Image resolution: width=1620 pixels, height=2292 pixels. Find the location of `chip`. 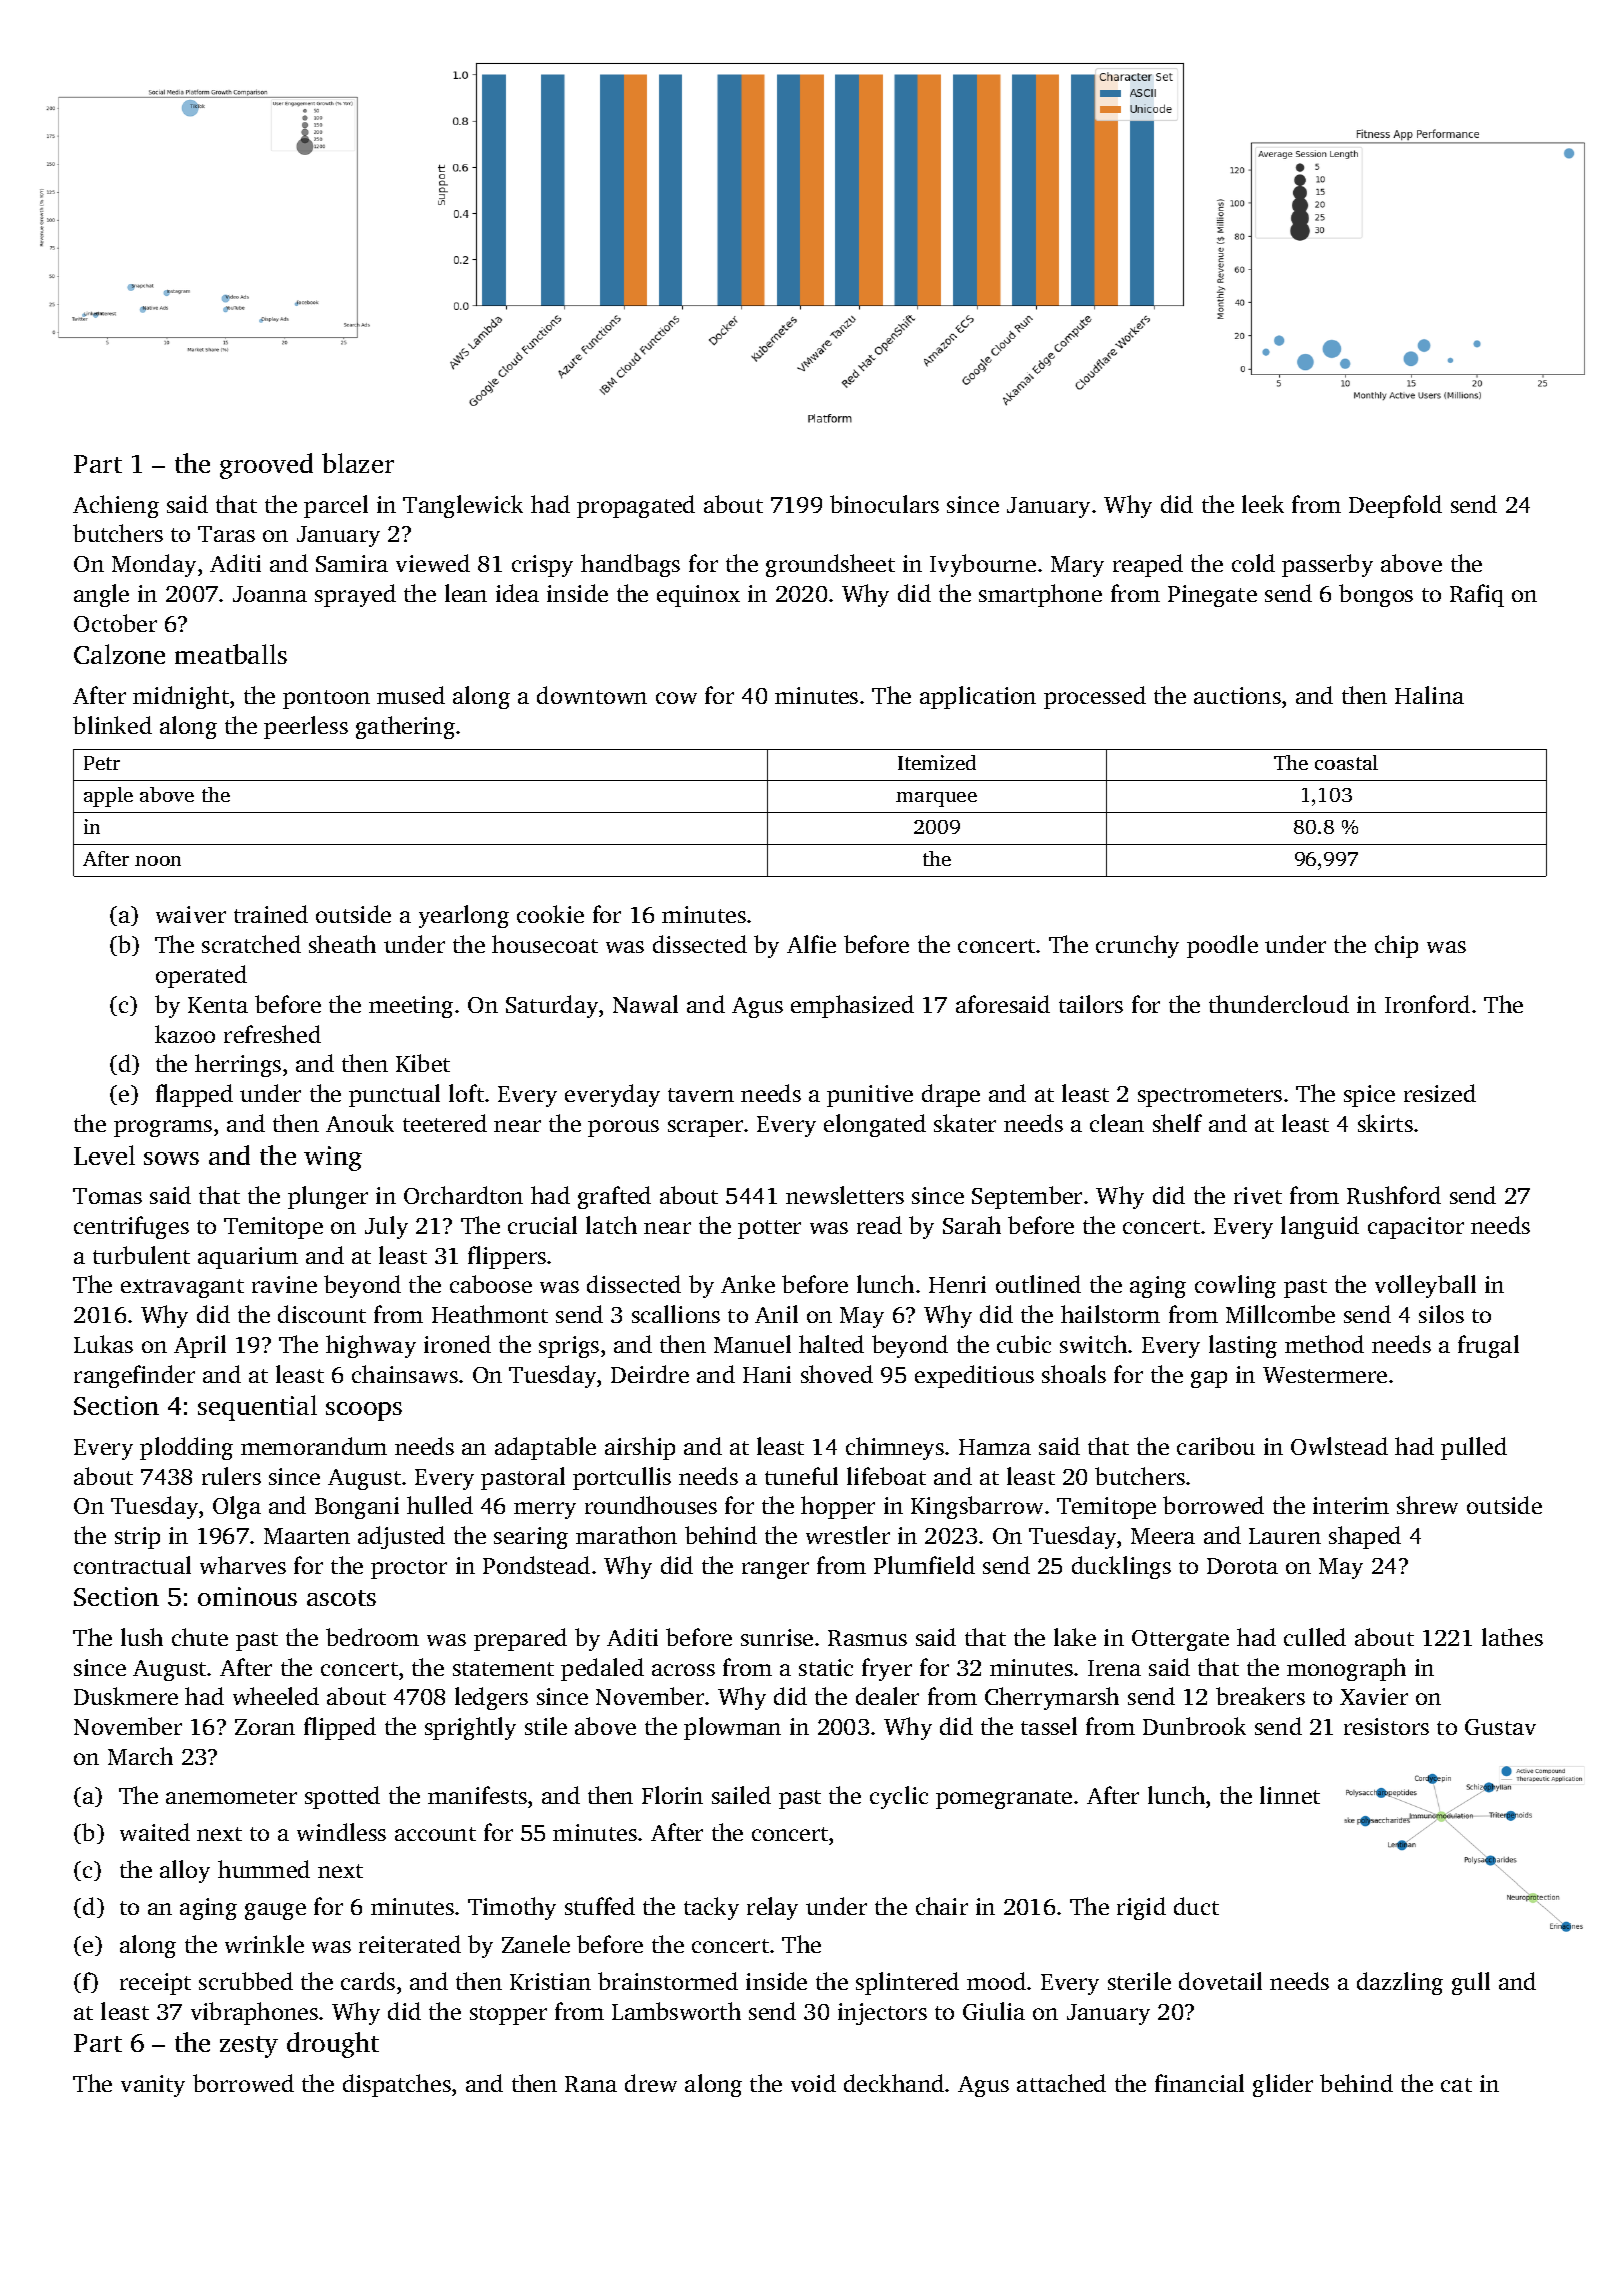

chip is located at coordinates (1396, 946).
